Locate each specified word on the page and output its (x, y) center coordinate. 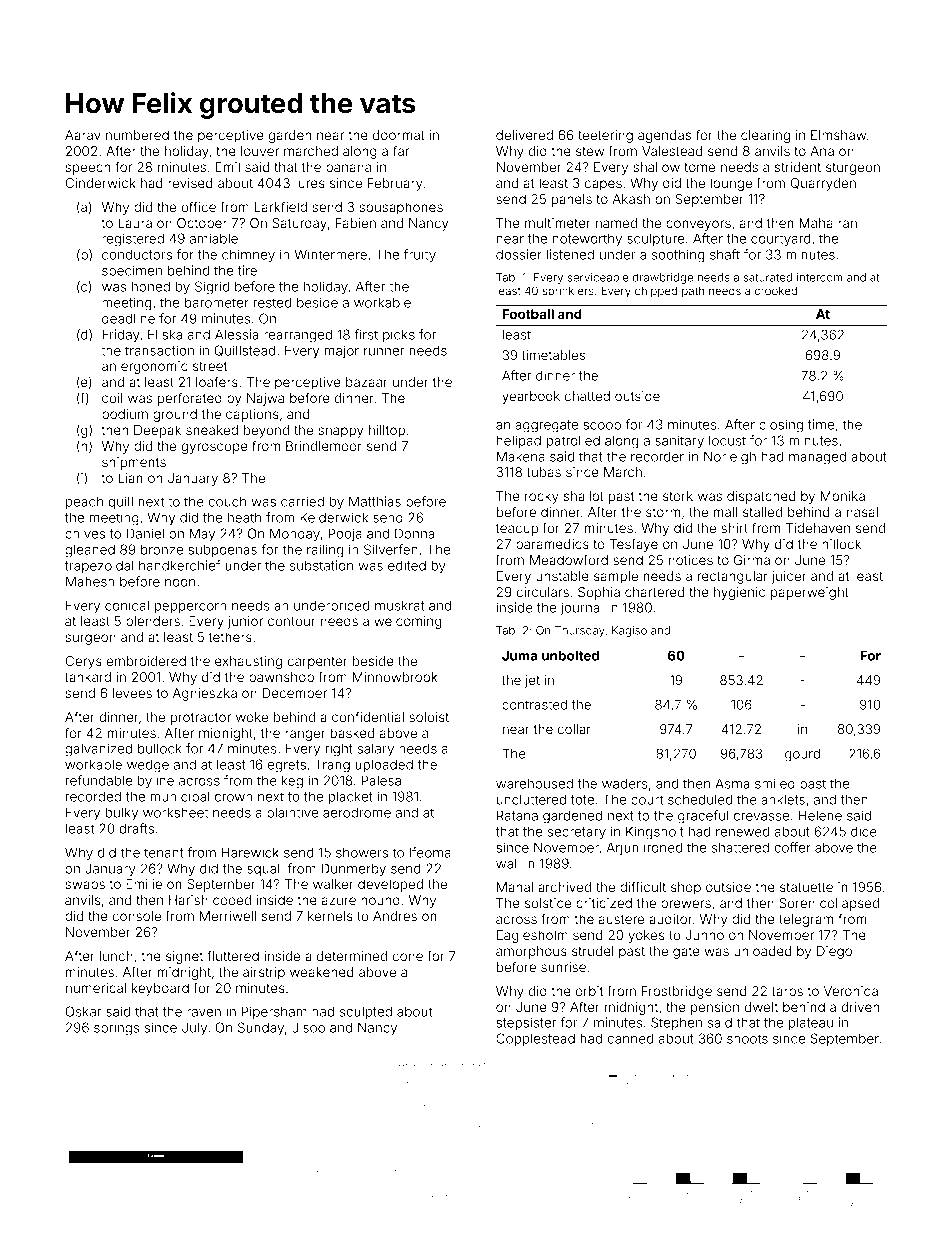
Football (528, 314)
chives (85, 533)
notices (691, 560)
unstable (562, 576)
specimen (132, 271)
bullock (160, 748)
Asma (732, 783)
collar (574, 729)
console (137, 916)
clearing (765, 136)
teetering (605, 136)
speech (88, 168)
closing (781, 426)
